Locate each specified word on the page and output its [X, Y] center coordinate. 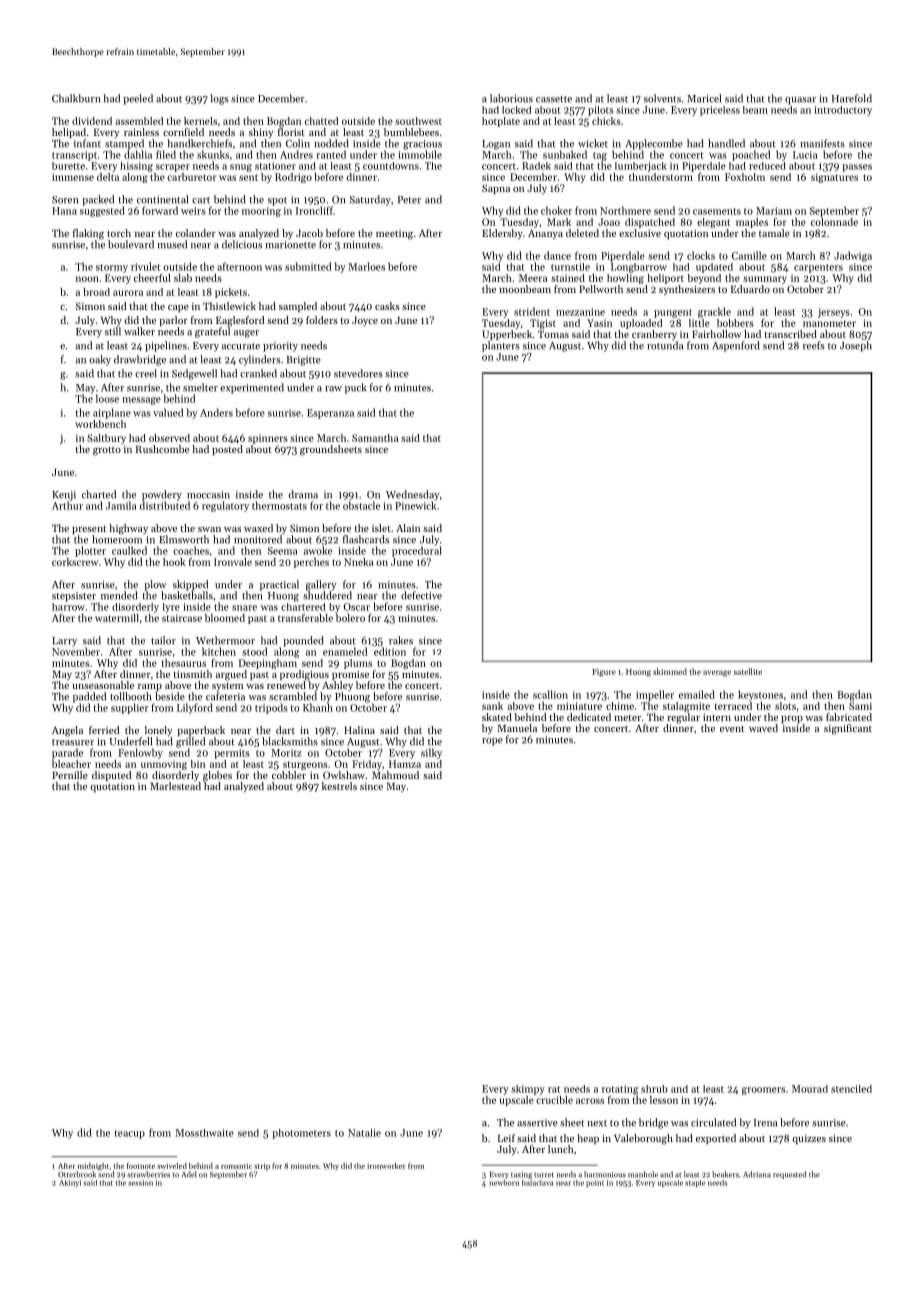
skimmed [670, 671]
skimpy [528, 1090]
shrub [654, 1089]
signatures [834, 178]
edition [390, 651]
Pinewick [415, 505]
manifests [822, 143]
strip [262, 1167]
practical [279, 585]
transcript [74, 156]
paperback [201, 731]
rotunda [665, 345]
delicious [242, 244]
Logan [496, 145]
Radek [536, 166]
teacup [129, 1134]
